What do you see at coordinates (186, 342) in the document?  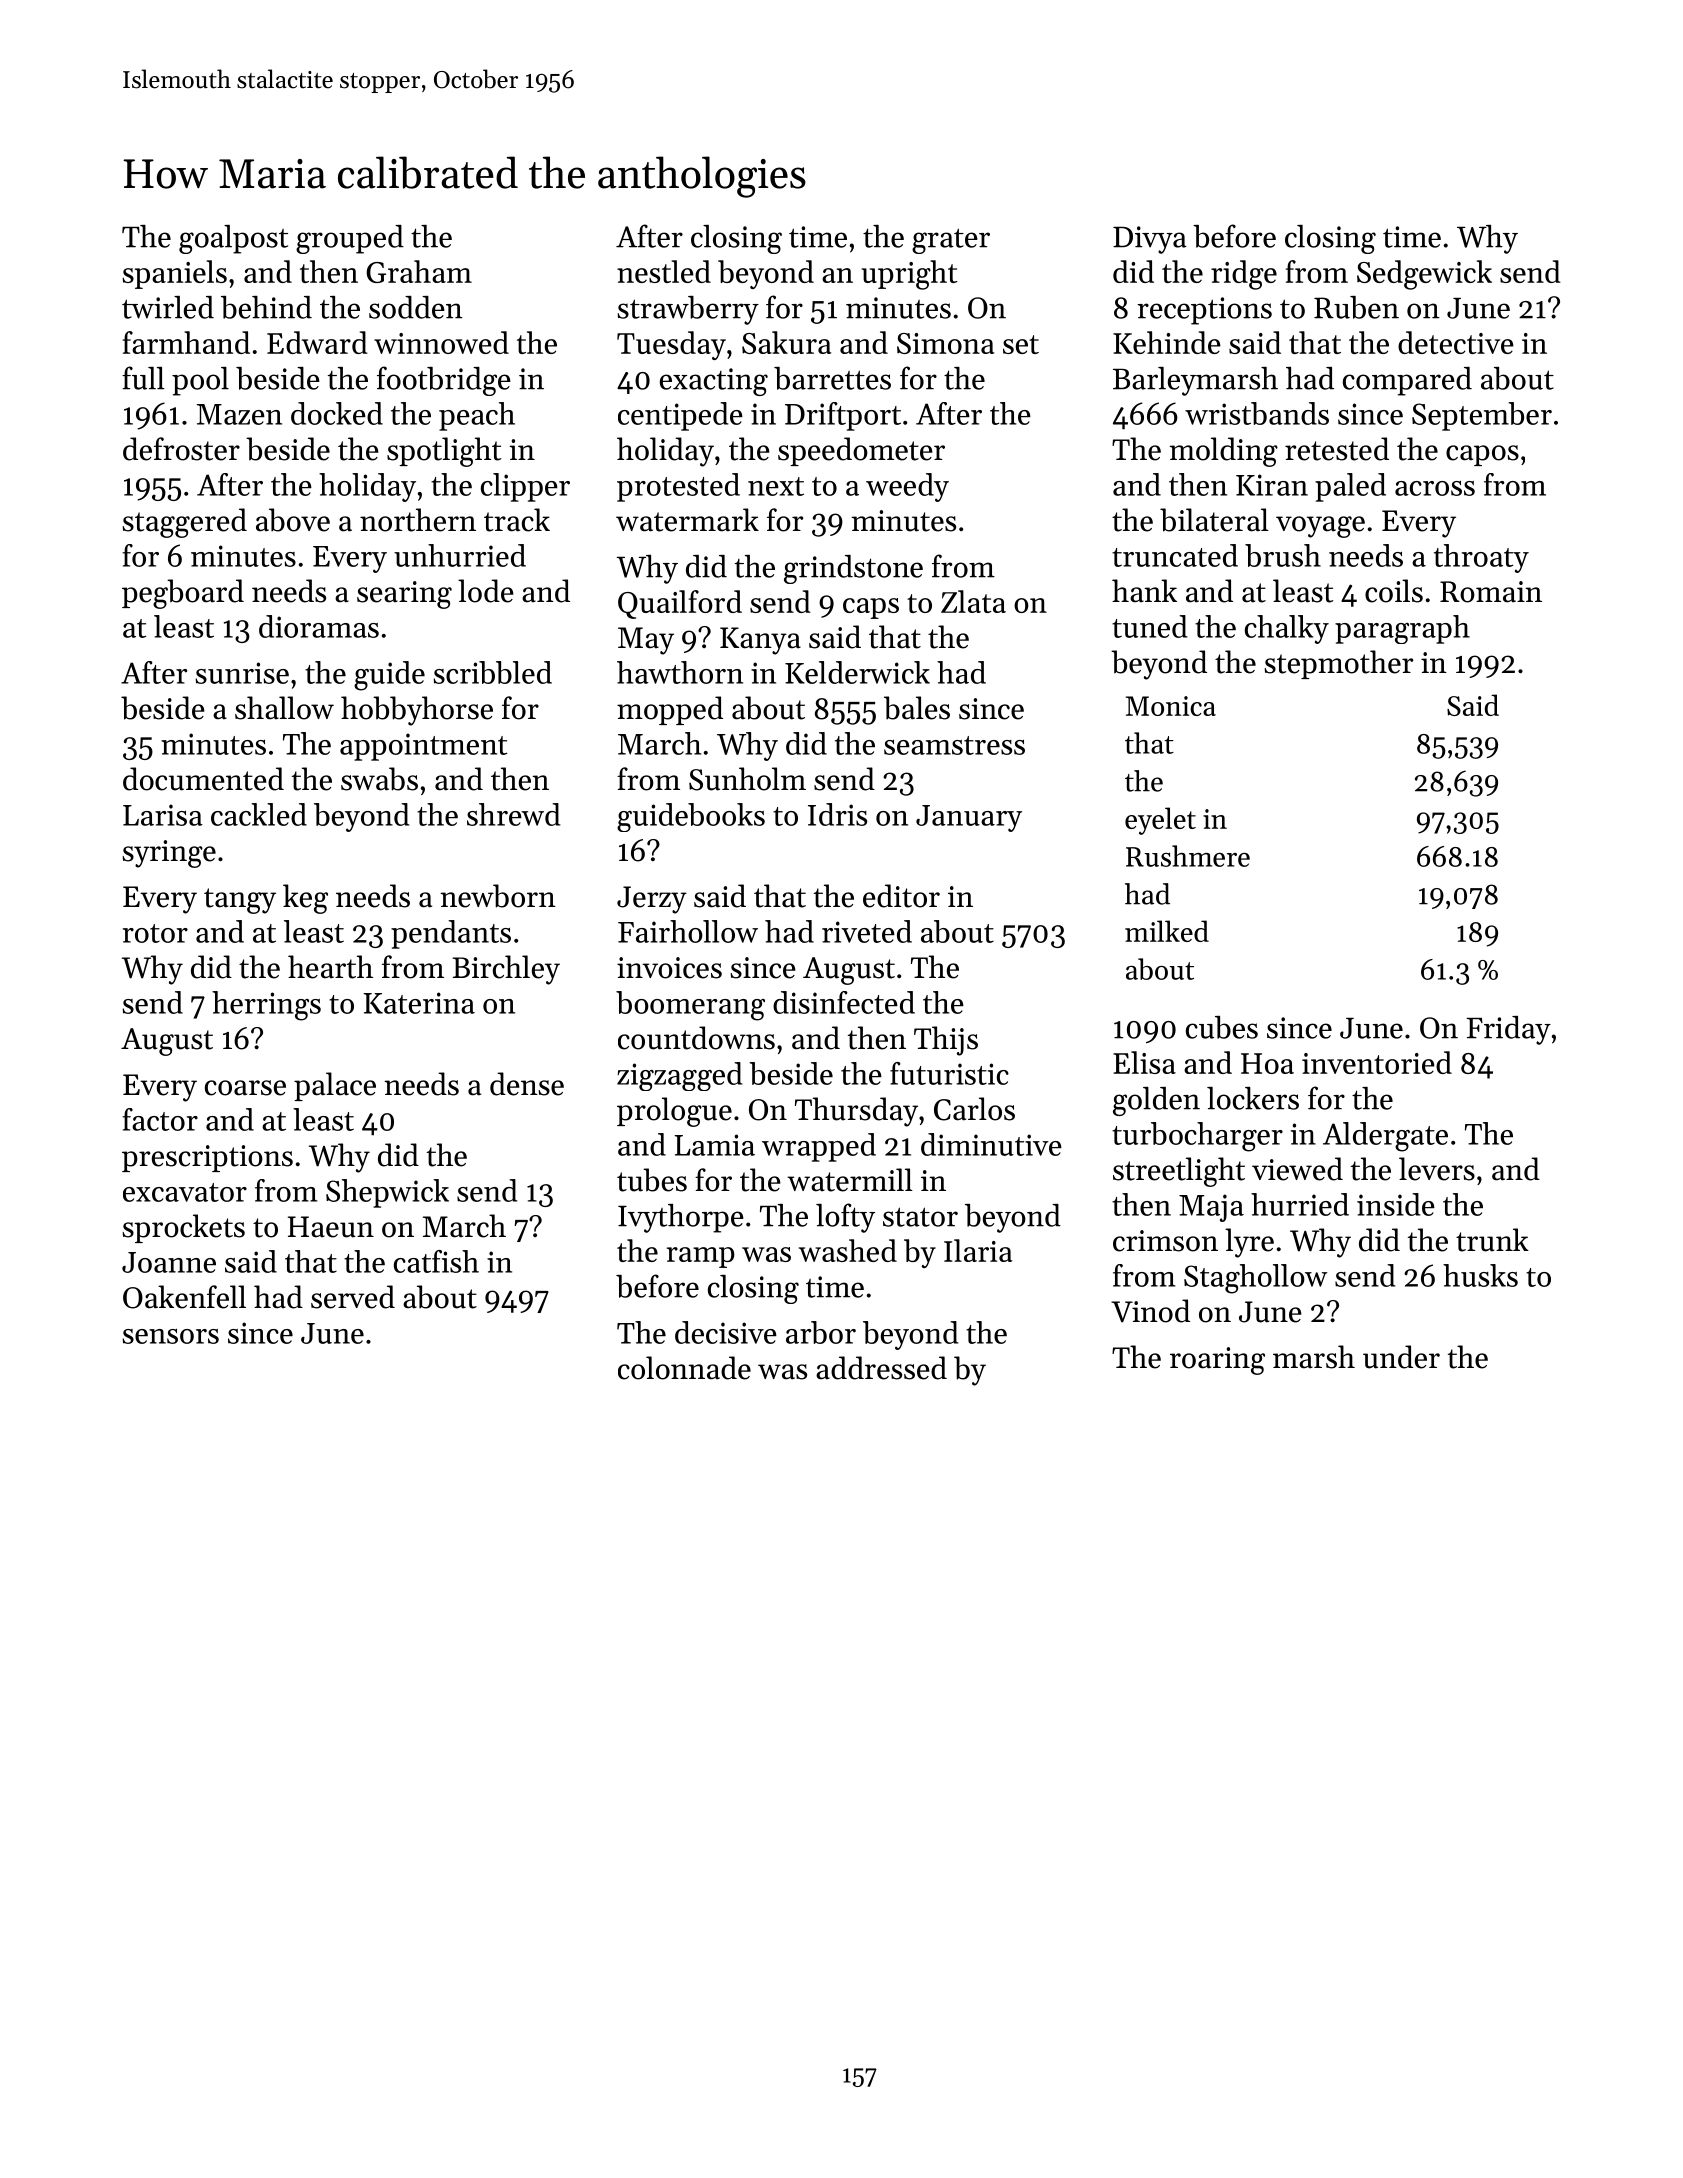 I see `farmhand` at bounding box center [186, 342].
